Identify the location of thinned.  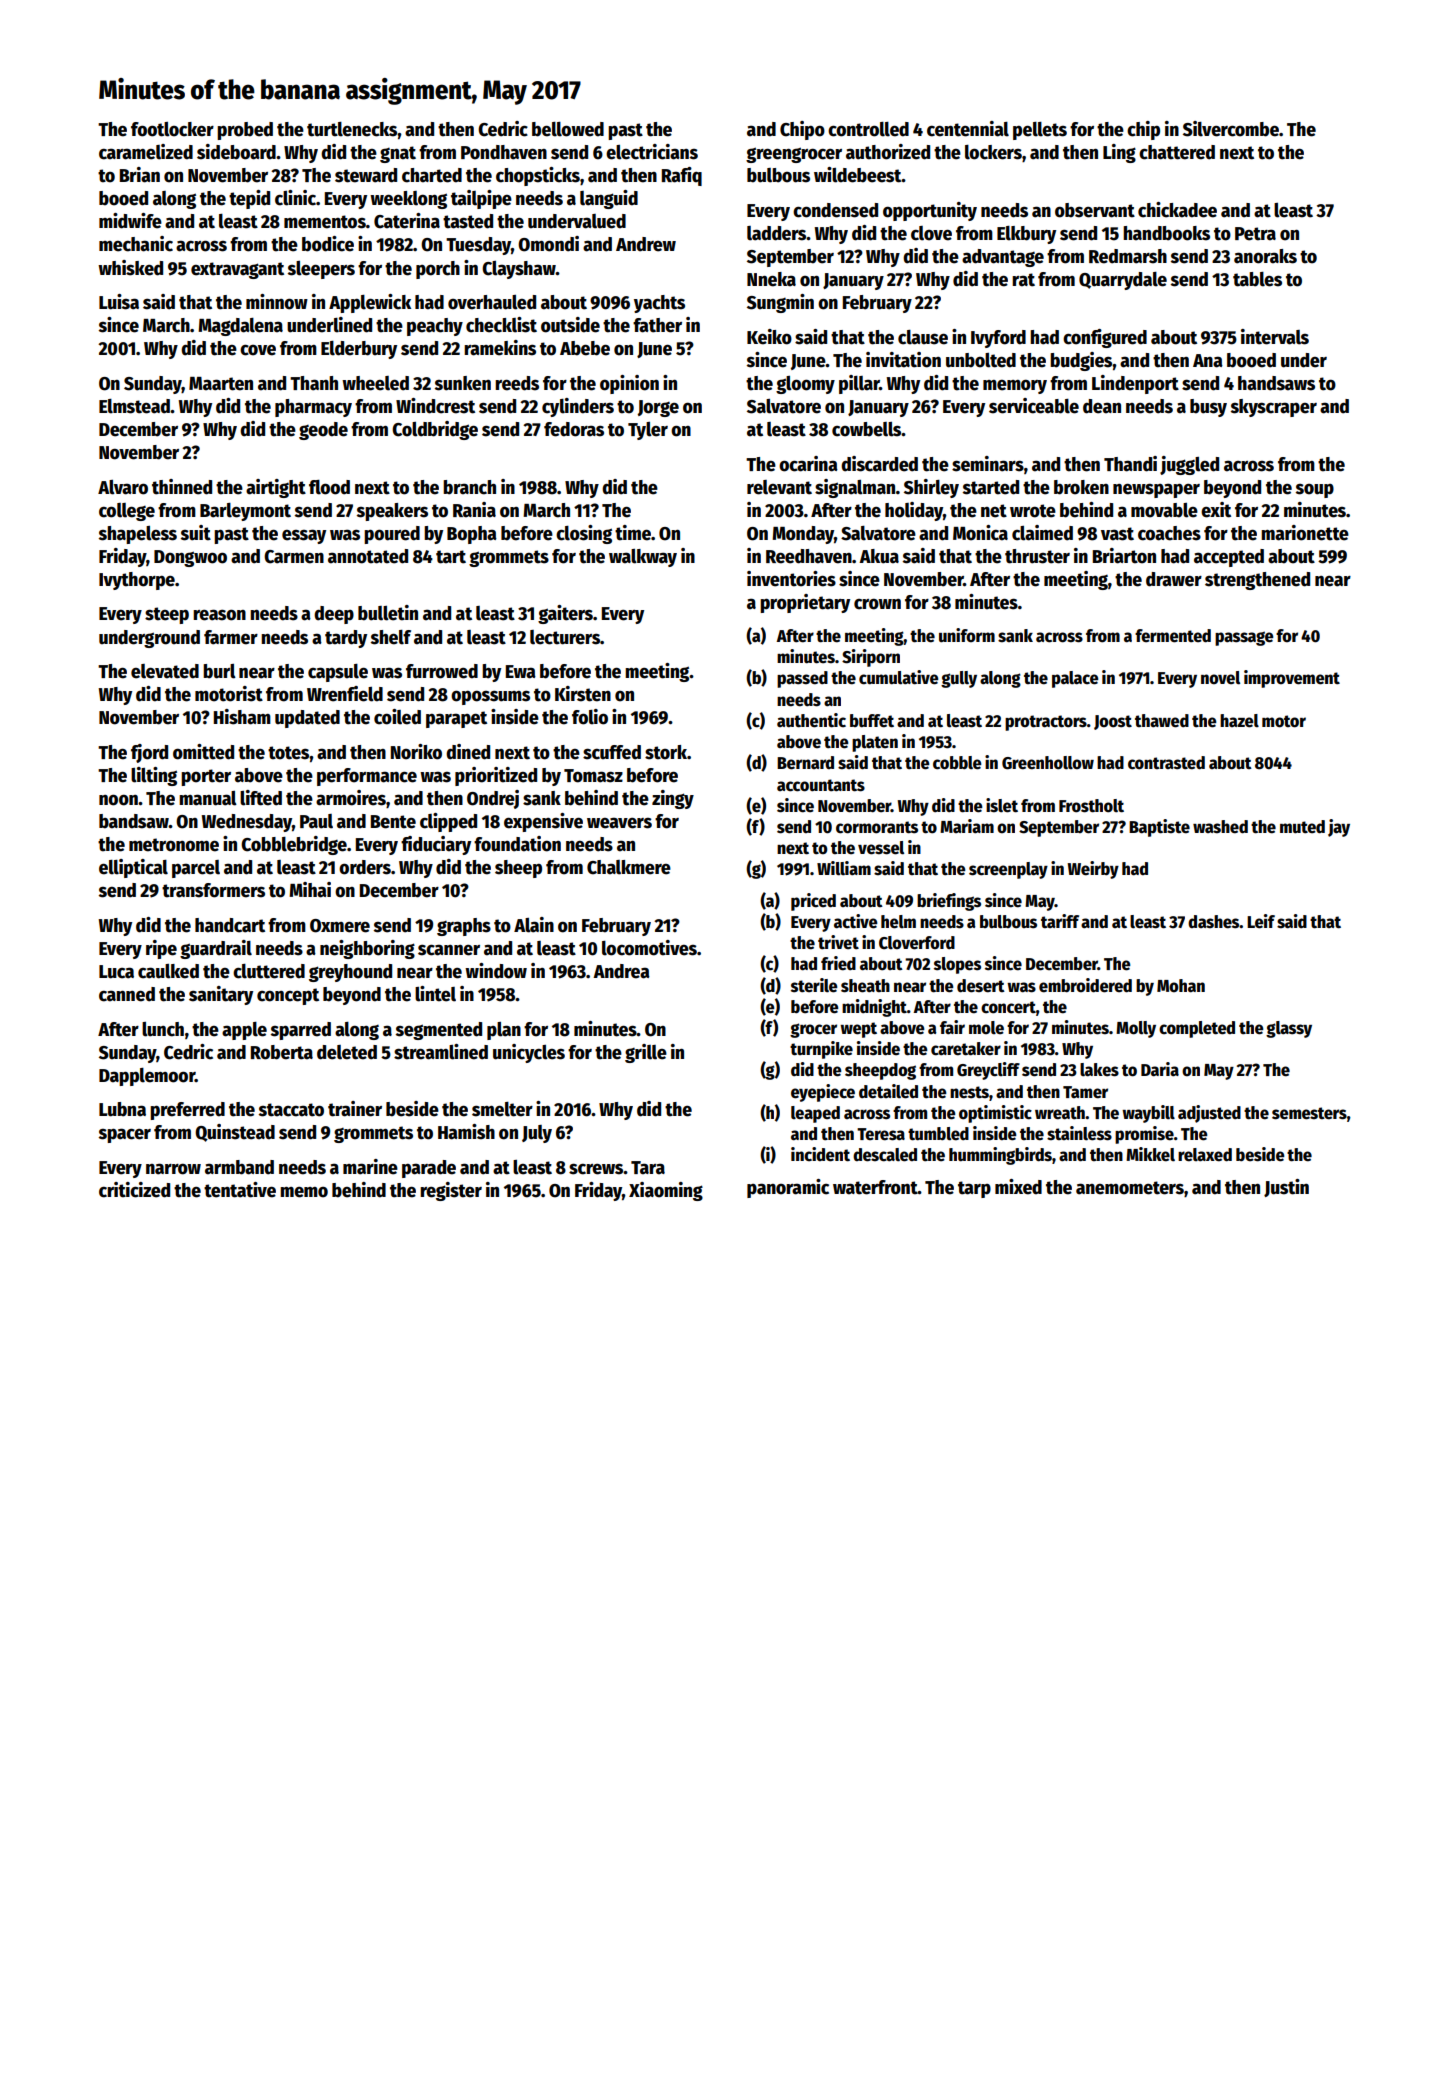
(182, 487).
